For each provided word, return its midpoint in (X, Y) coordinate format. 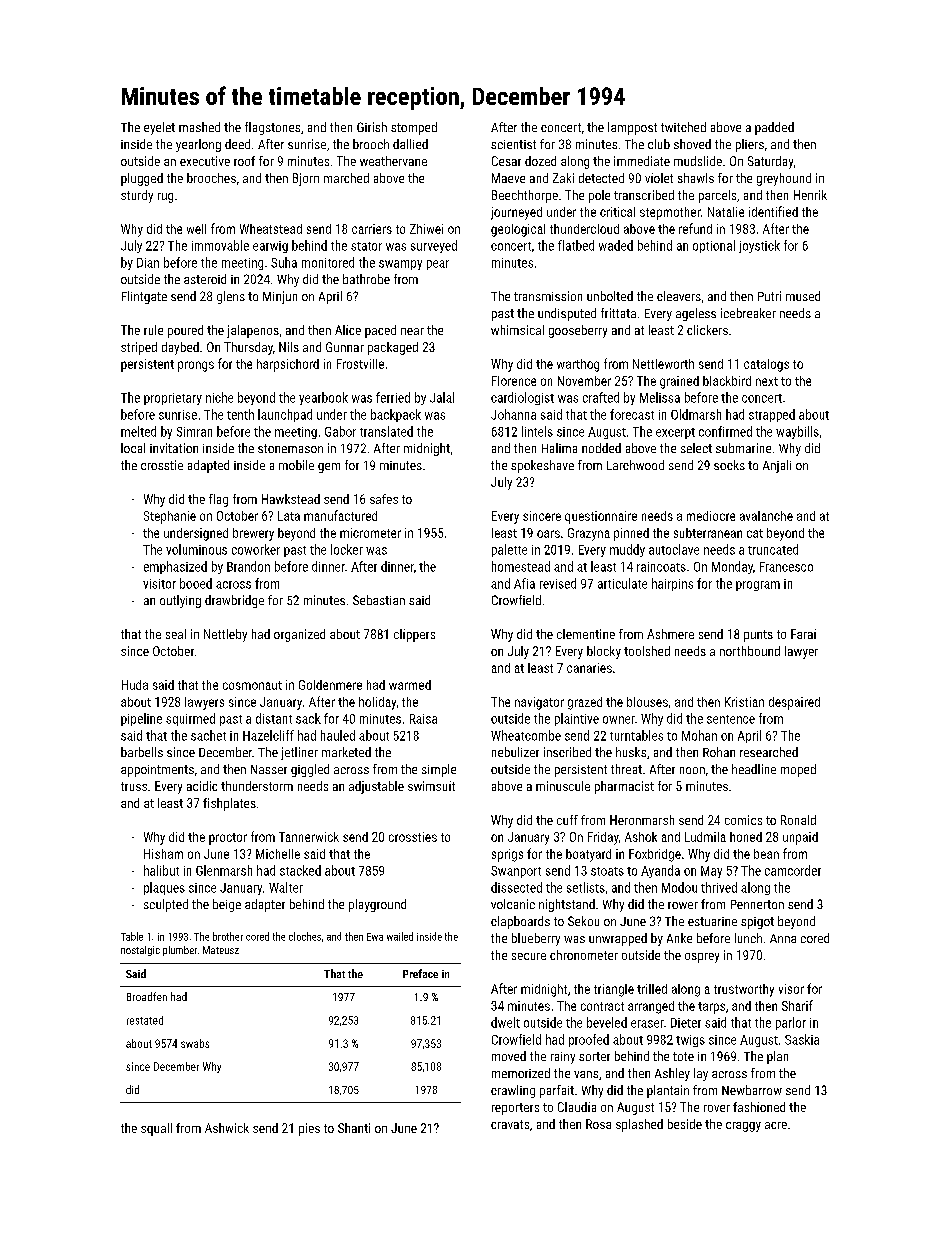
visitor (159, 584)
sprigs (507, 855)
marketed (346, 752)
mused (803, 296)
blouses (647, 702)
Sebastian (379, 600)
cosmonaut (252, 685)
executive (205, 161)
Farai (803, 634)
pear (438, 265)
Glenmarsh (224, 870)
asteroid (205, 279)
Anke (679, 938)
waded (616, 245)
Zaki (563, 178)
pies (309, 1129)
